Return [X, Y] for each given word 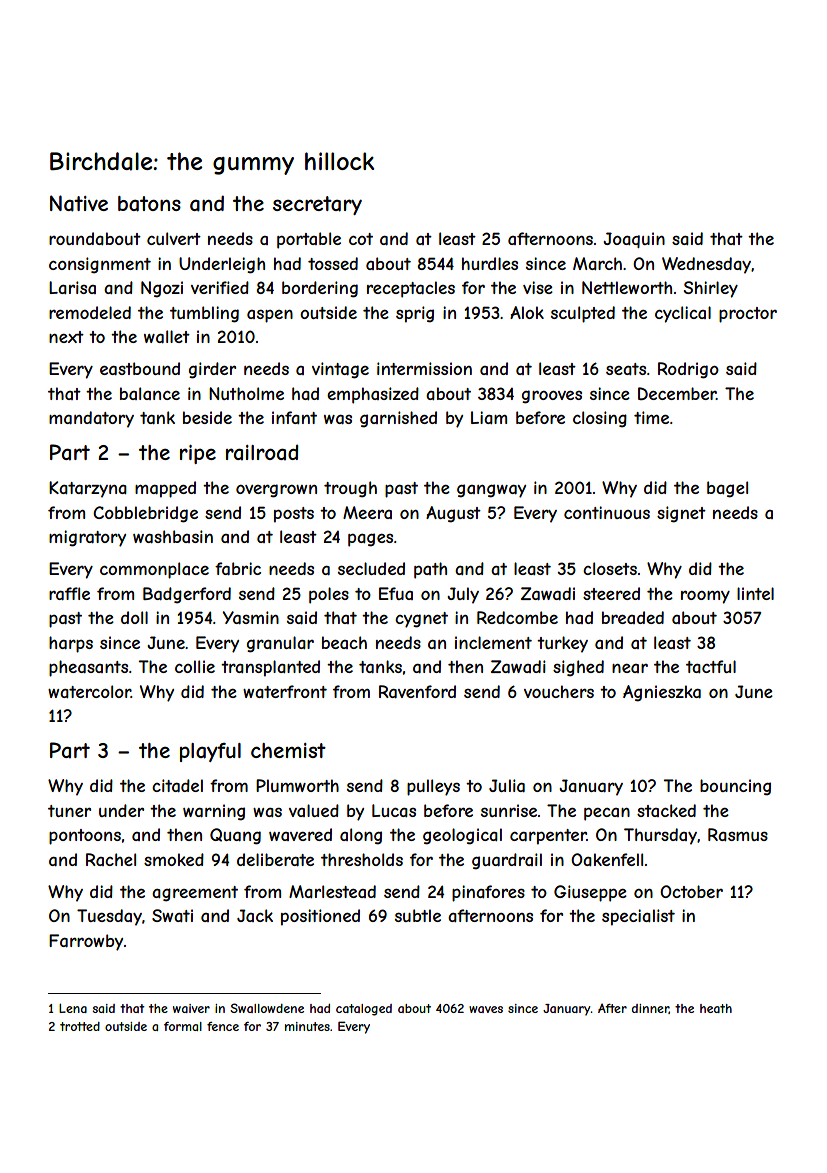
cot [361, 239]
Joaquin [634, 240]
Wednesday [706, 265]
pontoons [85, 837]
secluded [371, 568]
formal [183, 1026]
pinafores [488, 893]
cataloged [364, 1010]
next [66, 337]
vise [538, 287]
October [691, 891]
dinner [650, 1009]
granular [280, 644]
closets [610, 568]
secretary [317, 205]
